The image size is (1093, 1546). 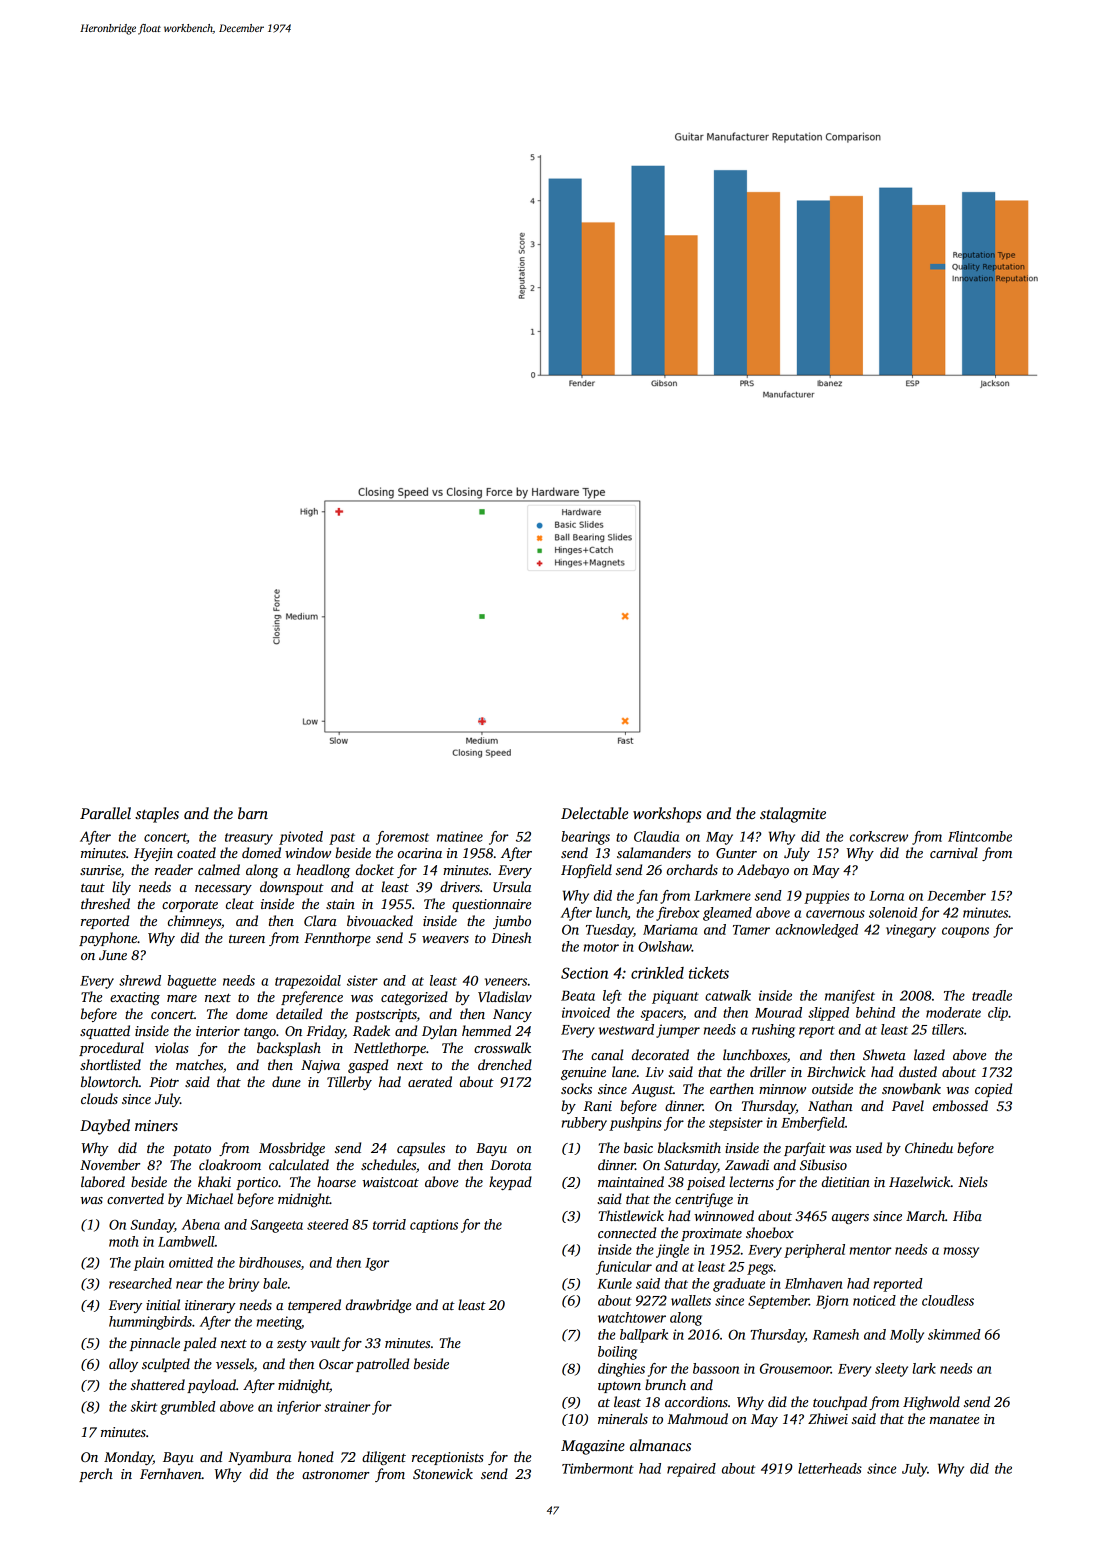 What do you see at coordinates (105, 903) in the screenshot?
I see `threshed` at bounding box center [105, 903].
